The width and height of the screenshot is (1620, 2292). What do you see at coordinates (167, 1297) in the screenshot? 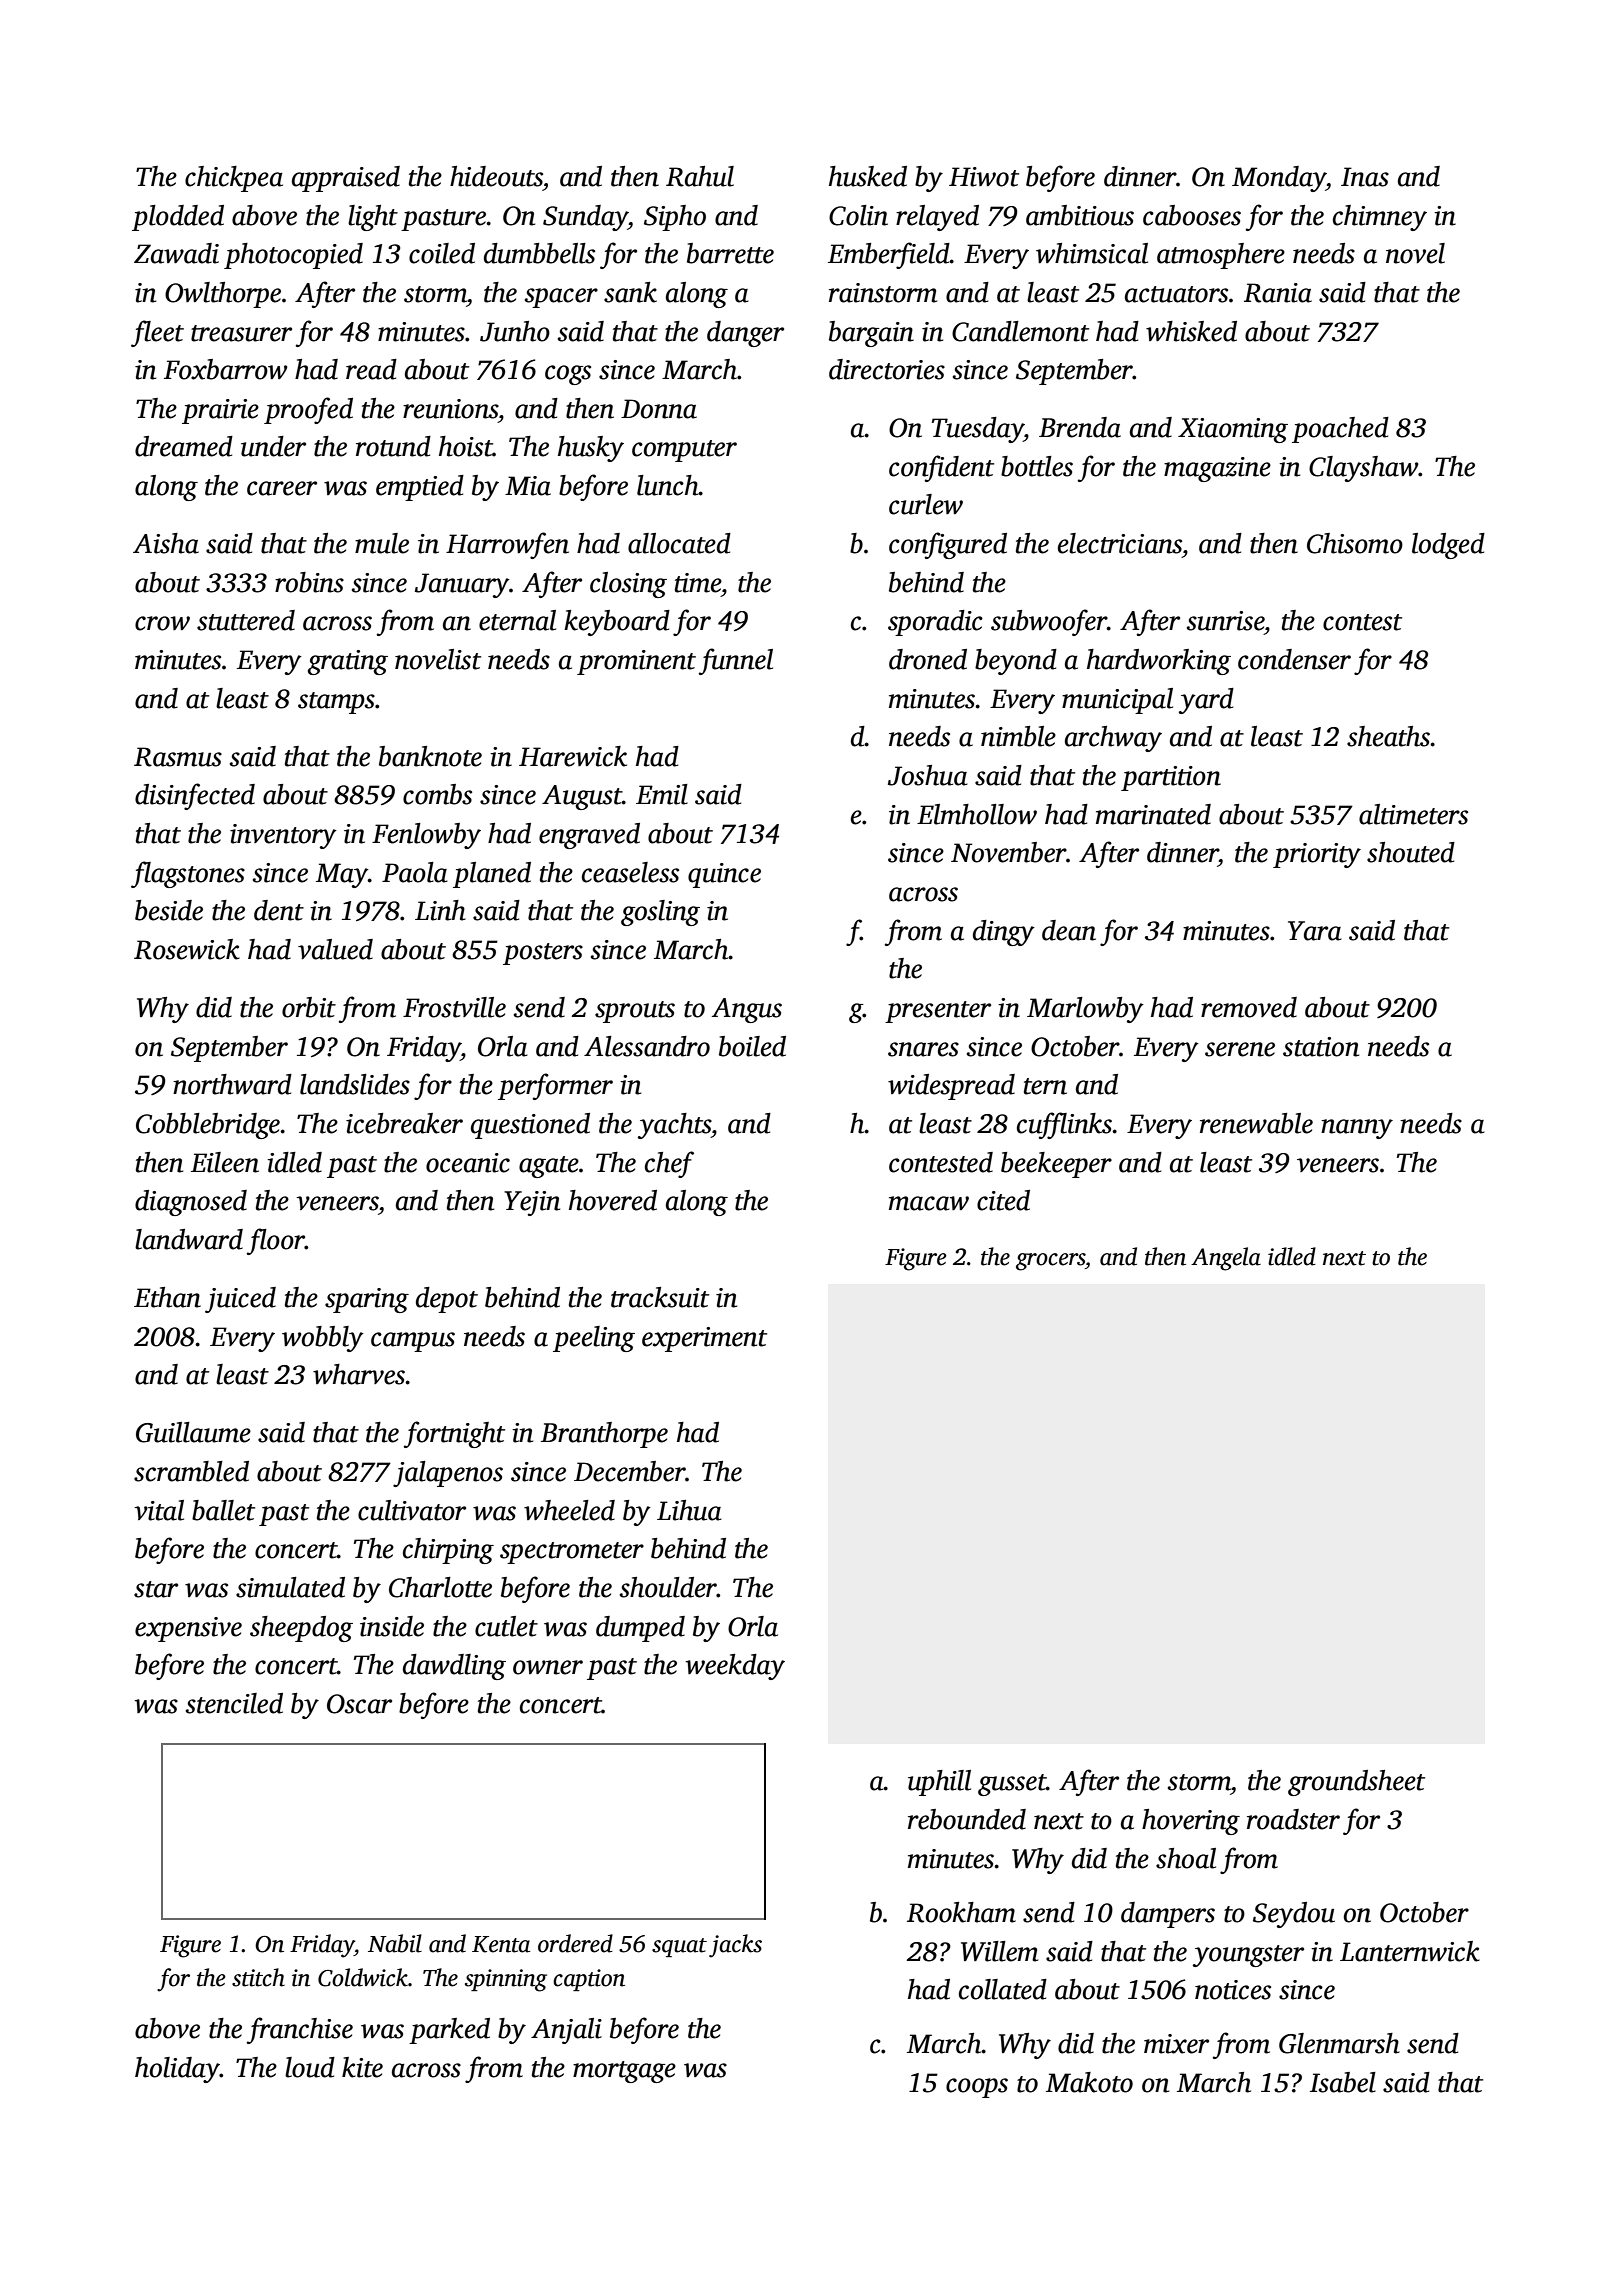
I see `Ethan` at bounding box center [167, 1297].
